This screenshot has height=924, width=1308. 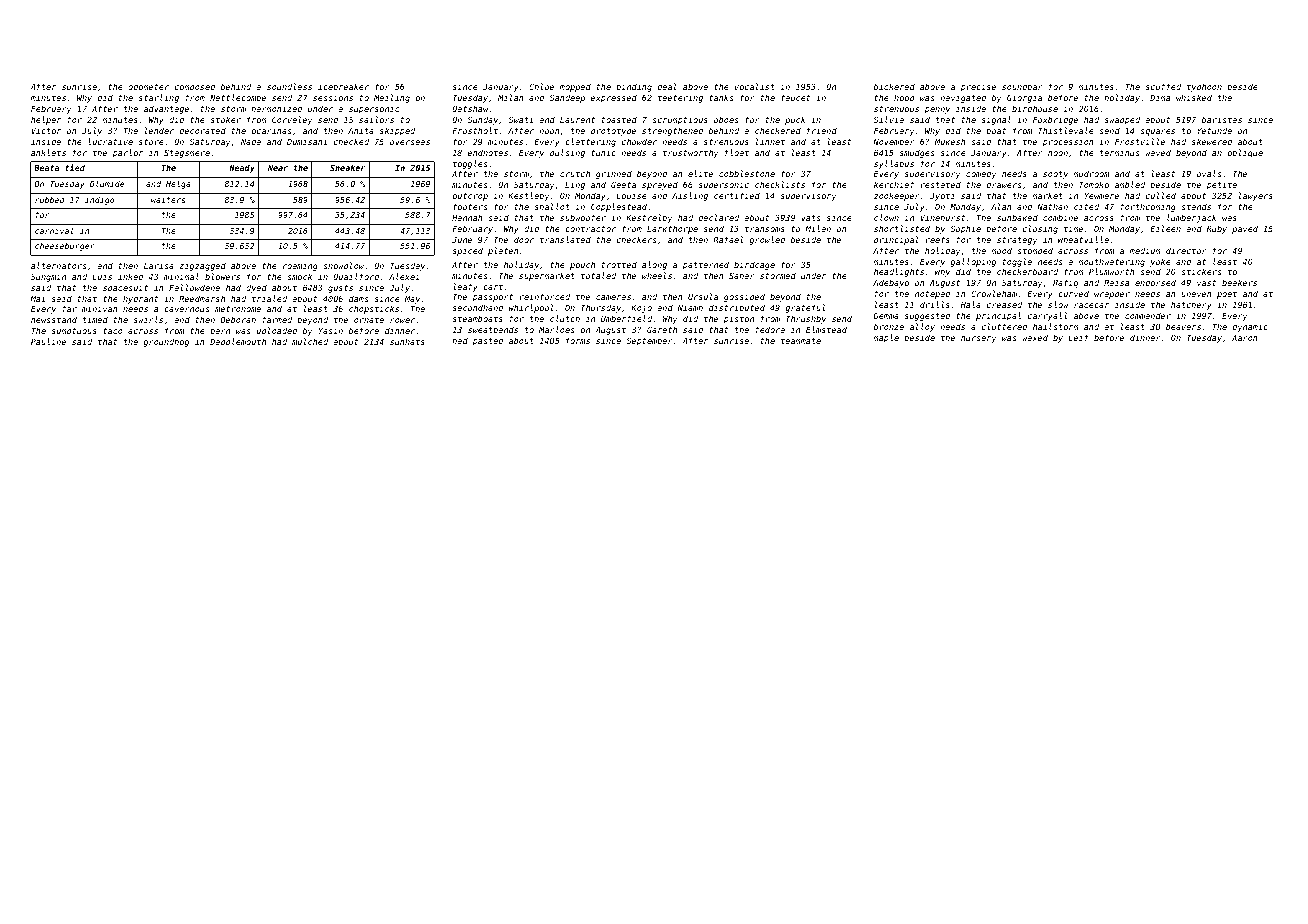 What do you see at coordinates (493, 329) in the screenshot?
I see `sweatbands` at bounding box center [493, 329].
